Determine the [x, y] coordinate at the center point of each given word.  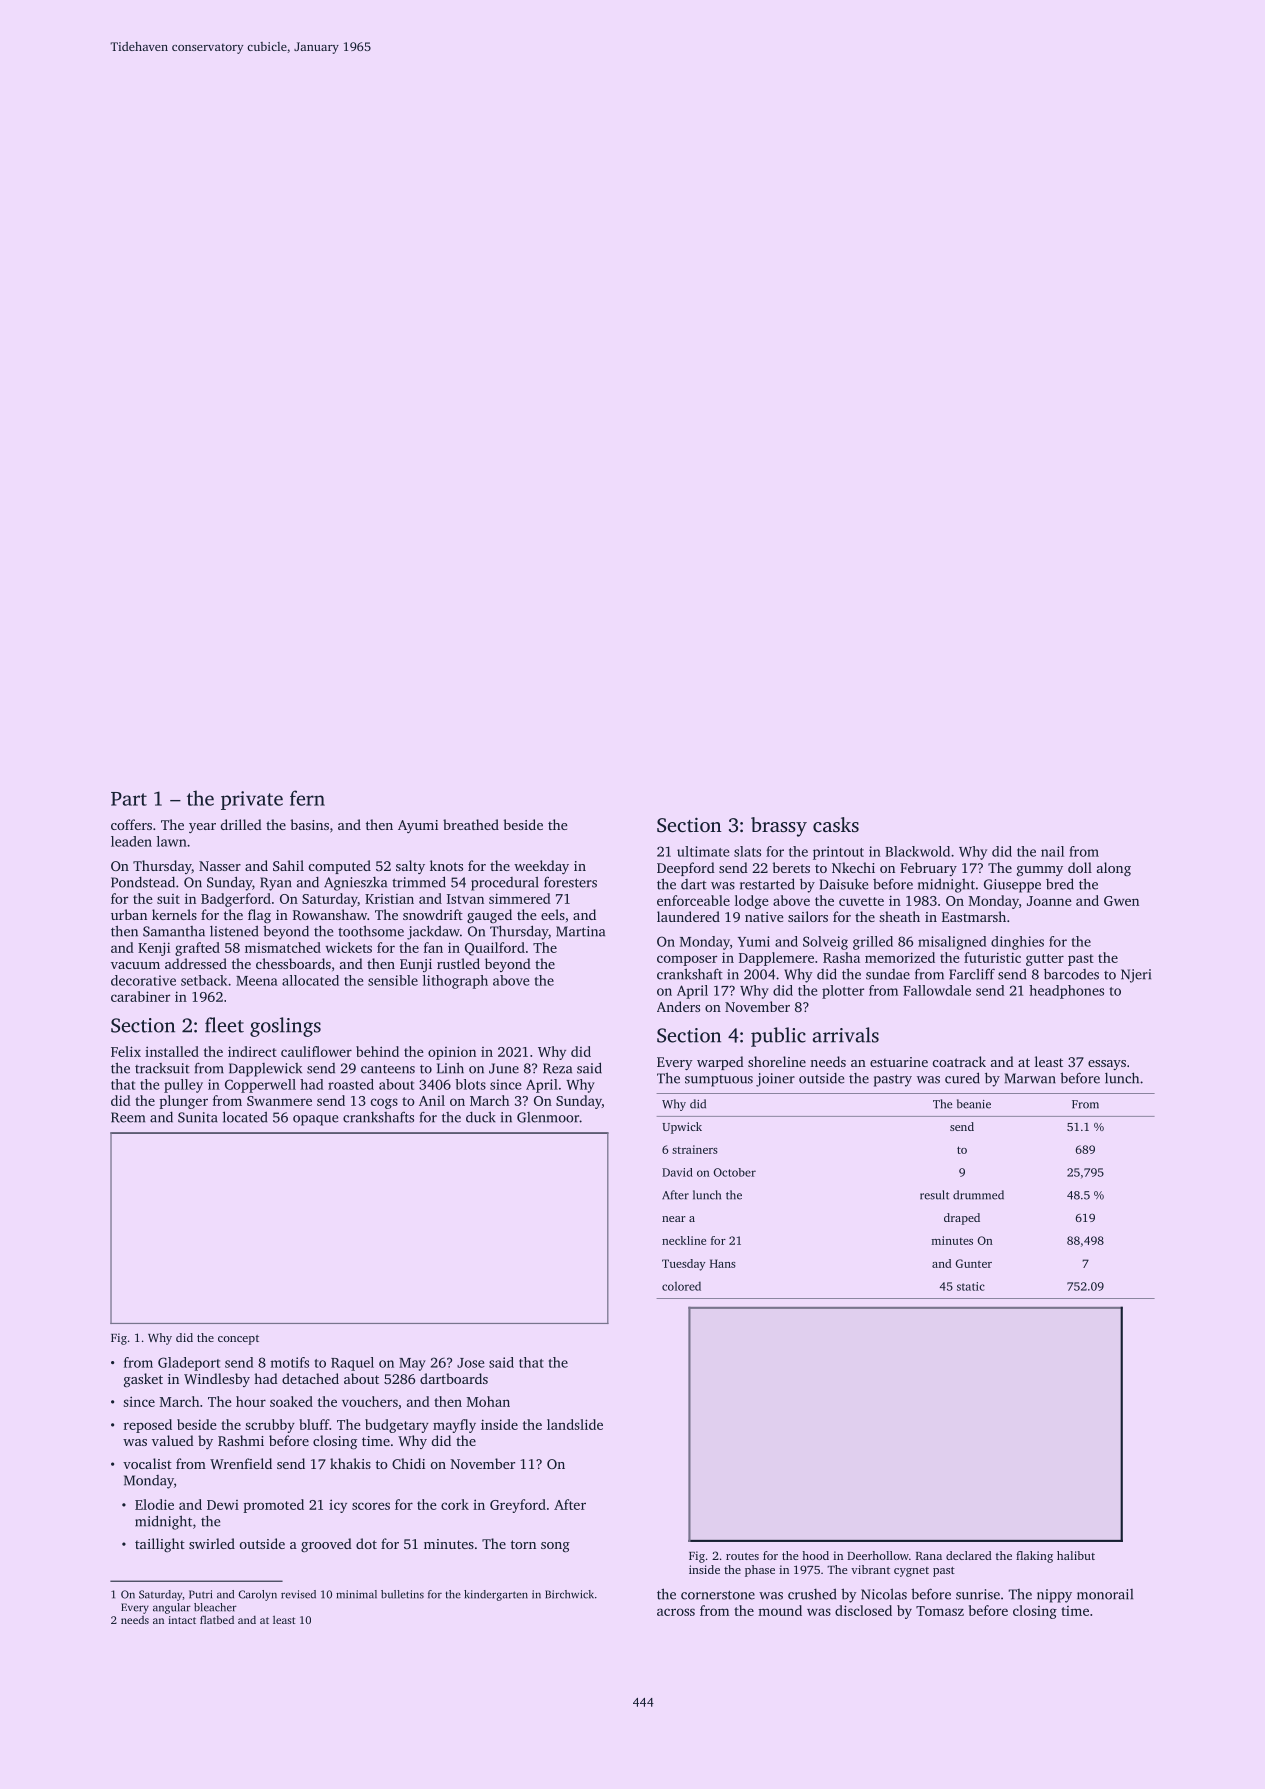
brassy [779, 827]
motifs [290, 1362]
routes [742, 1556]
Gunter [973, 1263]
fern [307, 798]
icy [338, 1506]
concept [238, 1340]
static [971, 1286]
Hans [723, 1263]
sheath [899, 916]
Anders [678, 1006]
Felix [126, 1051]
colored [681, 1286]
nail [1052, 851]
